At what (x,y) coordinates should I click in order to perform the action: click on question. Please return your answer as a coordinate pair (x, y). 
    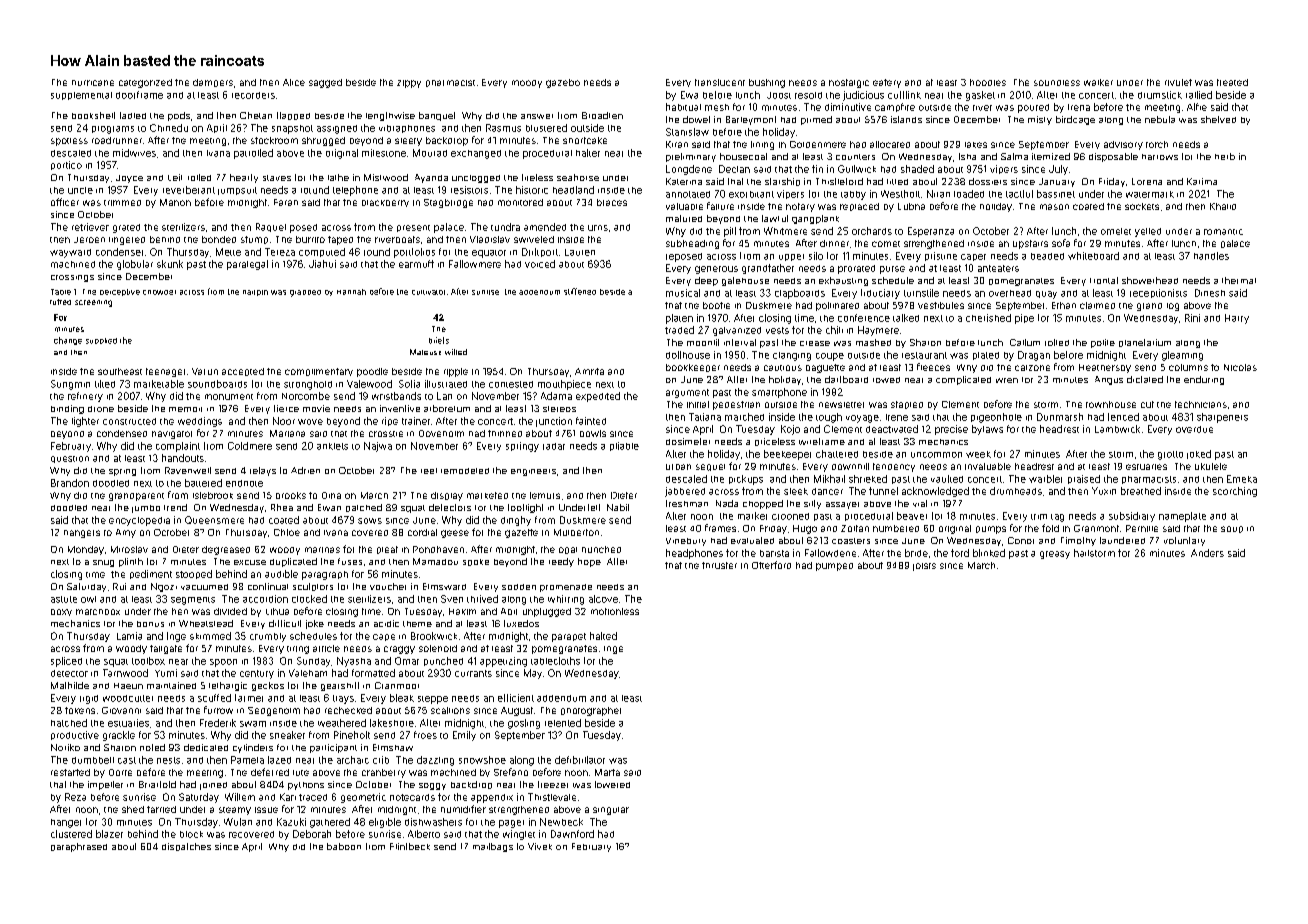
    Looking at the image, I should click on (70, 459).
